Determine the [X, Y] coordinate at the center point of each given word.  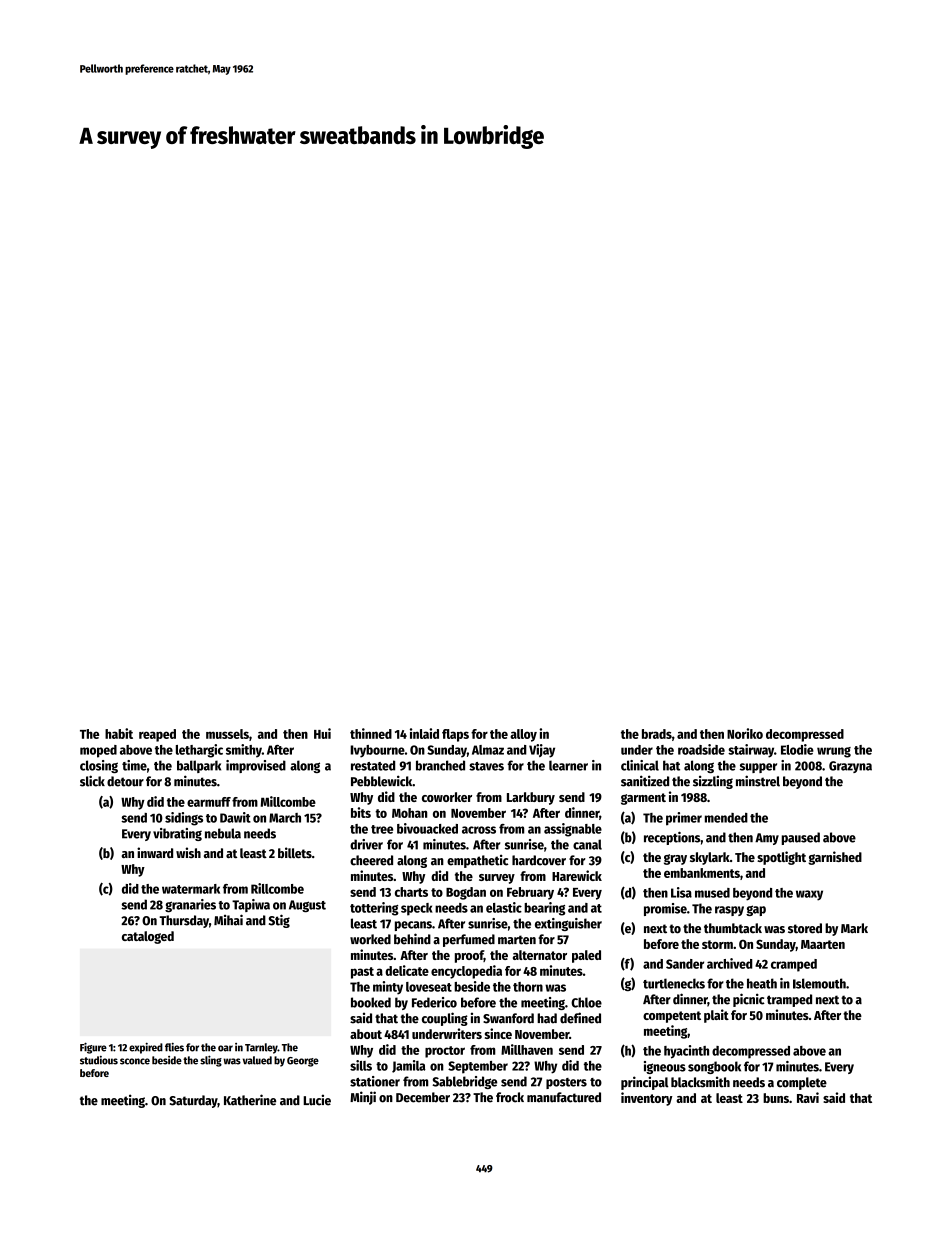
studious [99, 1060]
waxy [809, 895]
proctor [445, 1052]
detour [125, 781]
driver [366, 844]
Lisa [681, 892]
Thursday [184, 921]
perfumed [469, 940]
